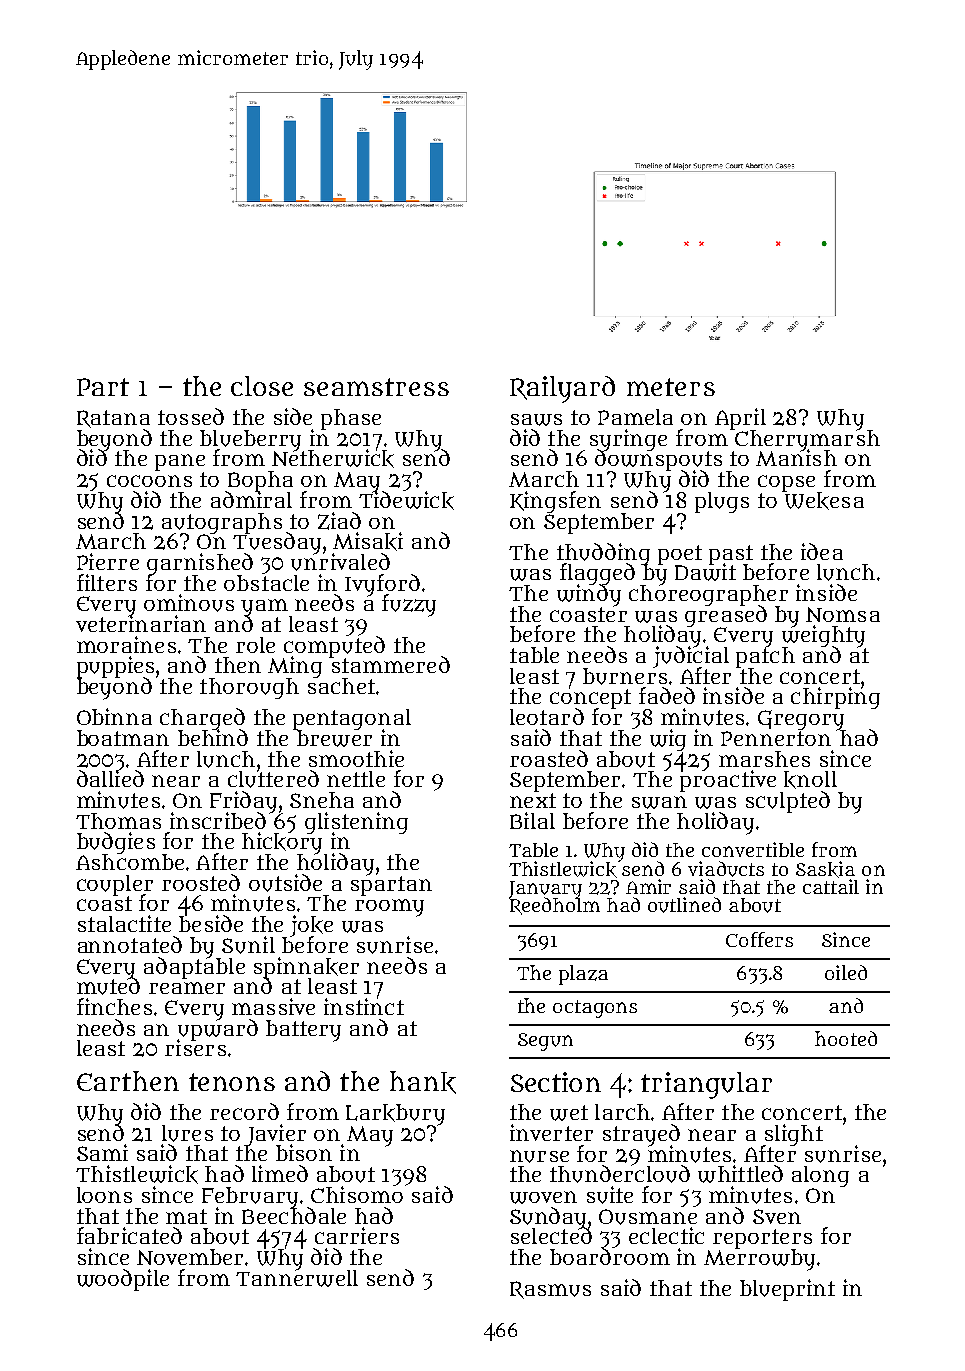  I want to click on Rasmus, so click(550, 1290).
